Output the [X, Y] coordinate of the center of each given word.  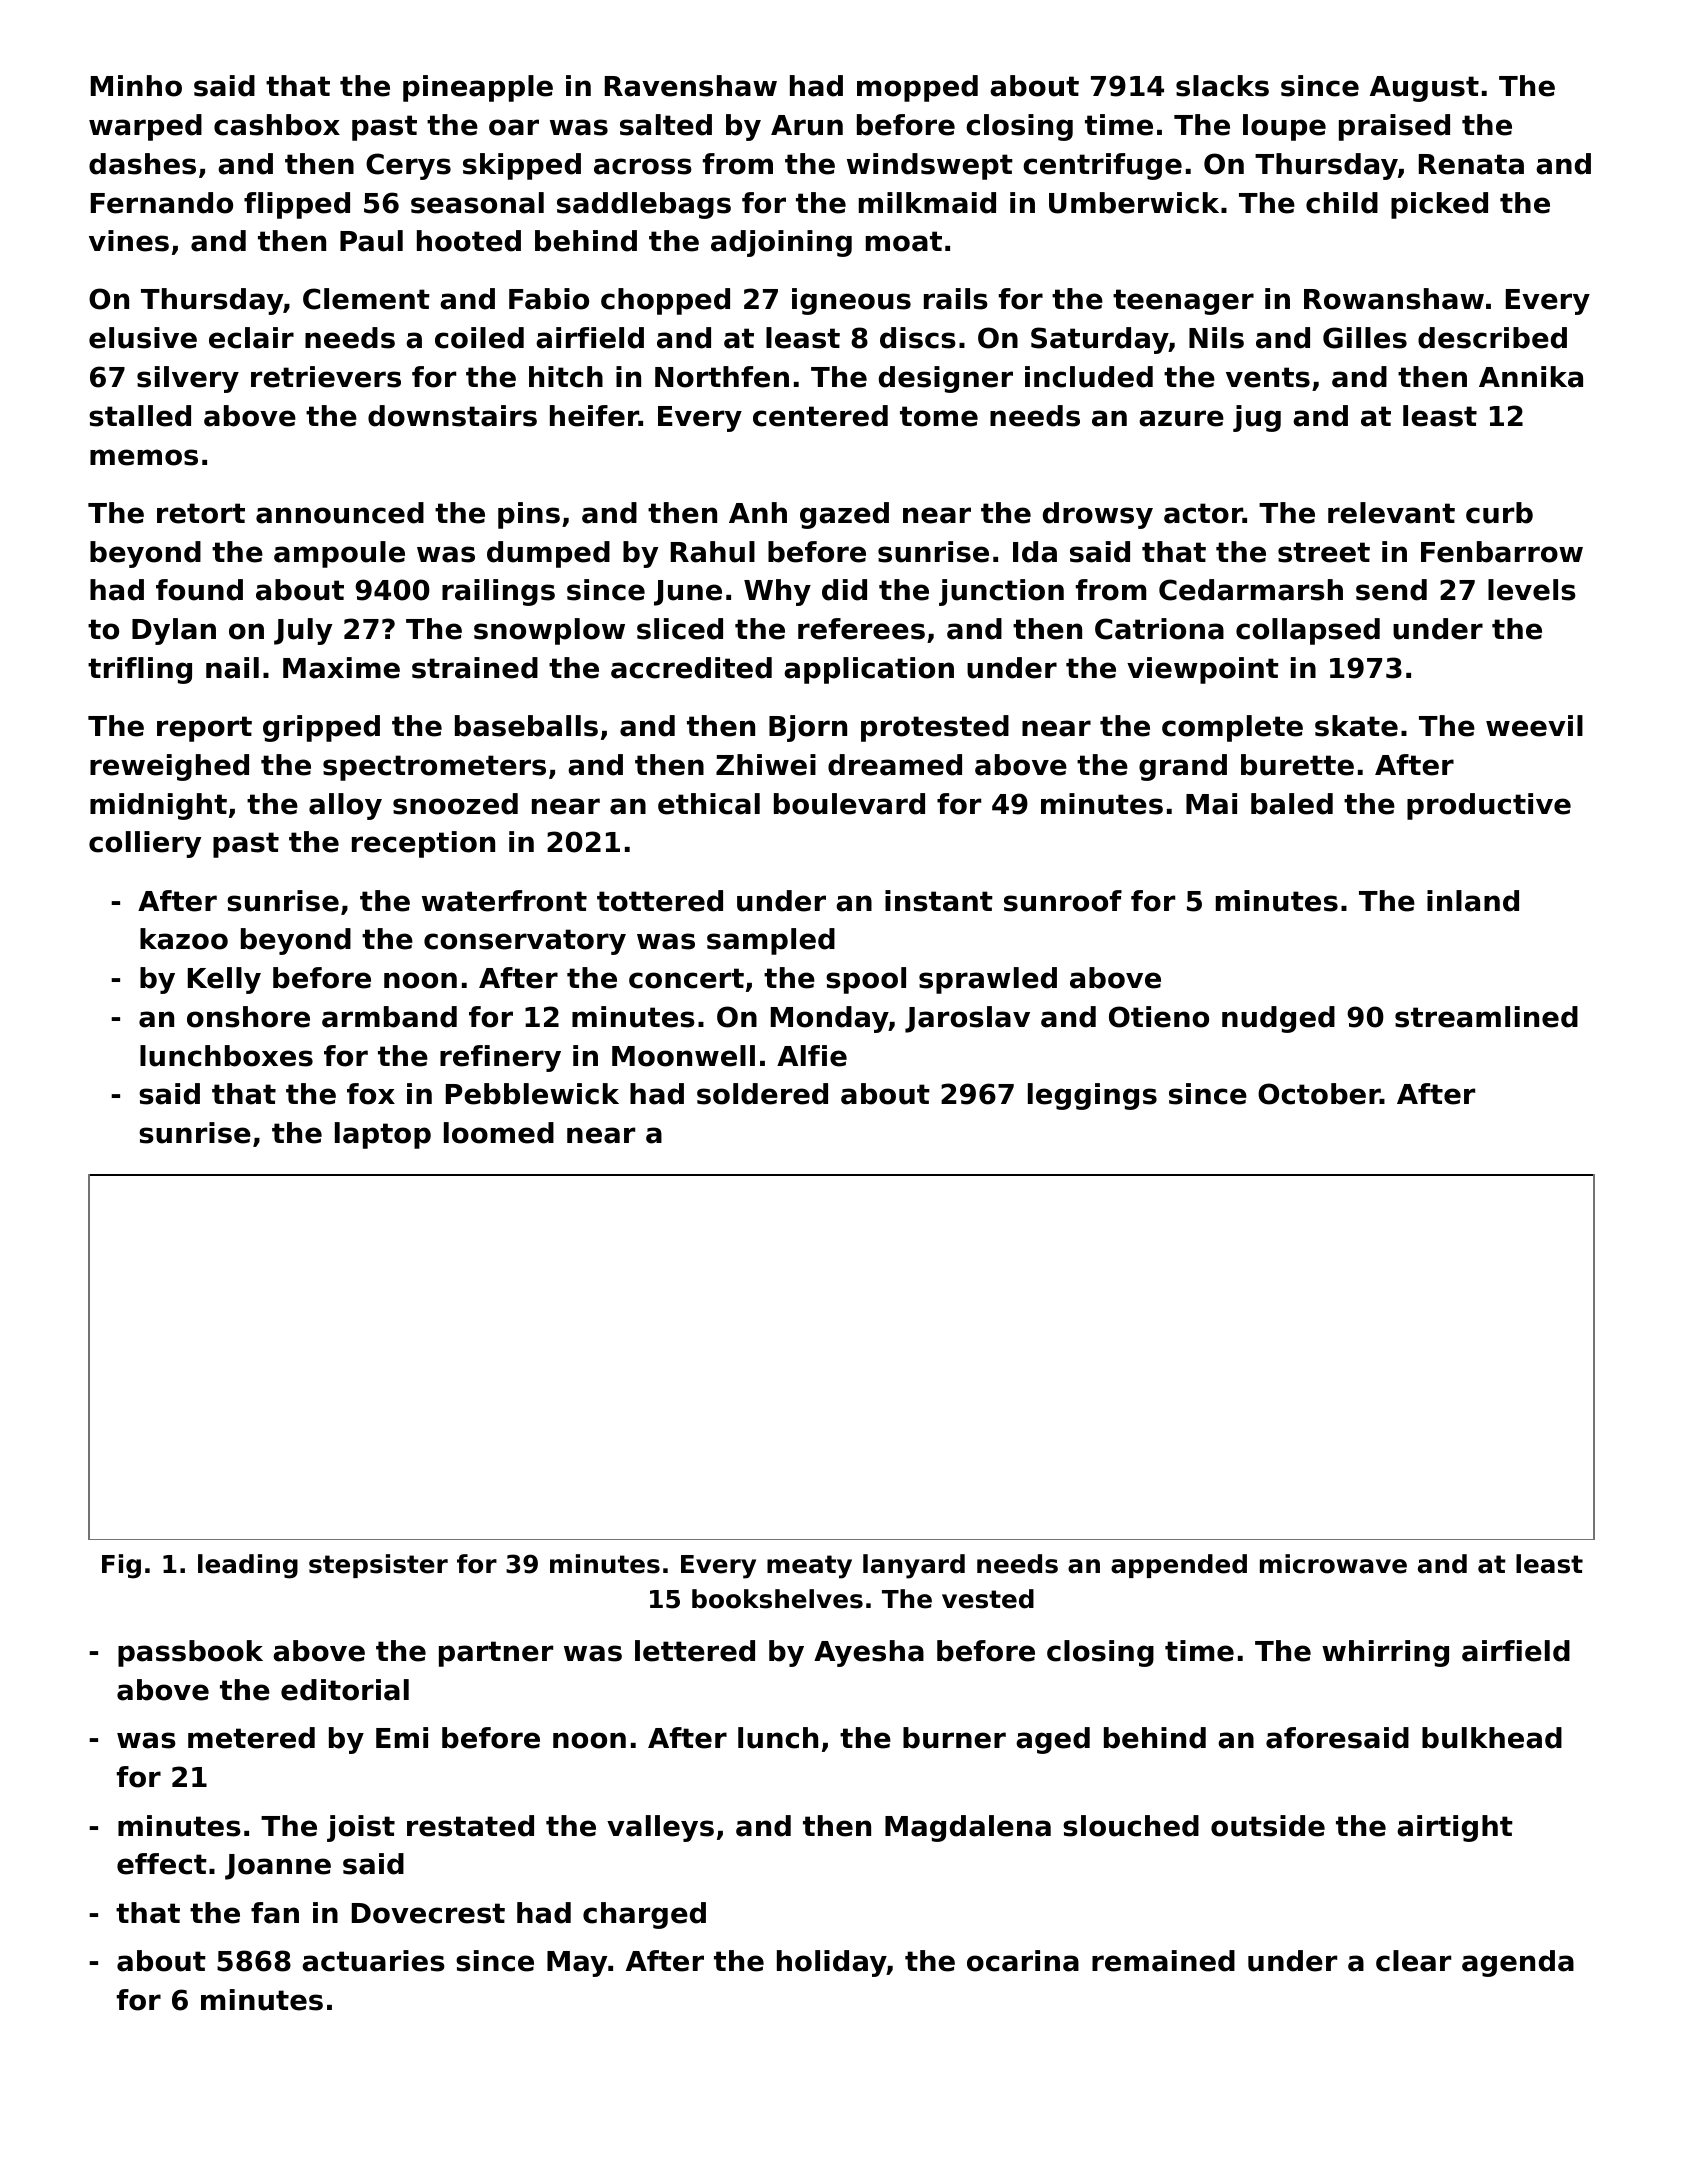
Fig [121, 1566]
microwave [1333, 1564]
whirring [1385, 1653]
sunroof [1063, 901]
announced [340, 513]
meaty [809, 1567]
